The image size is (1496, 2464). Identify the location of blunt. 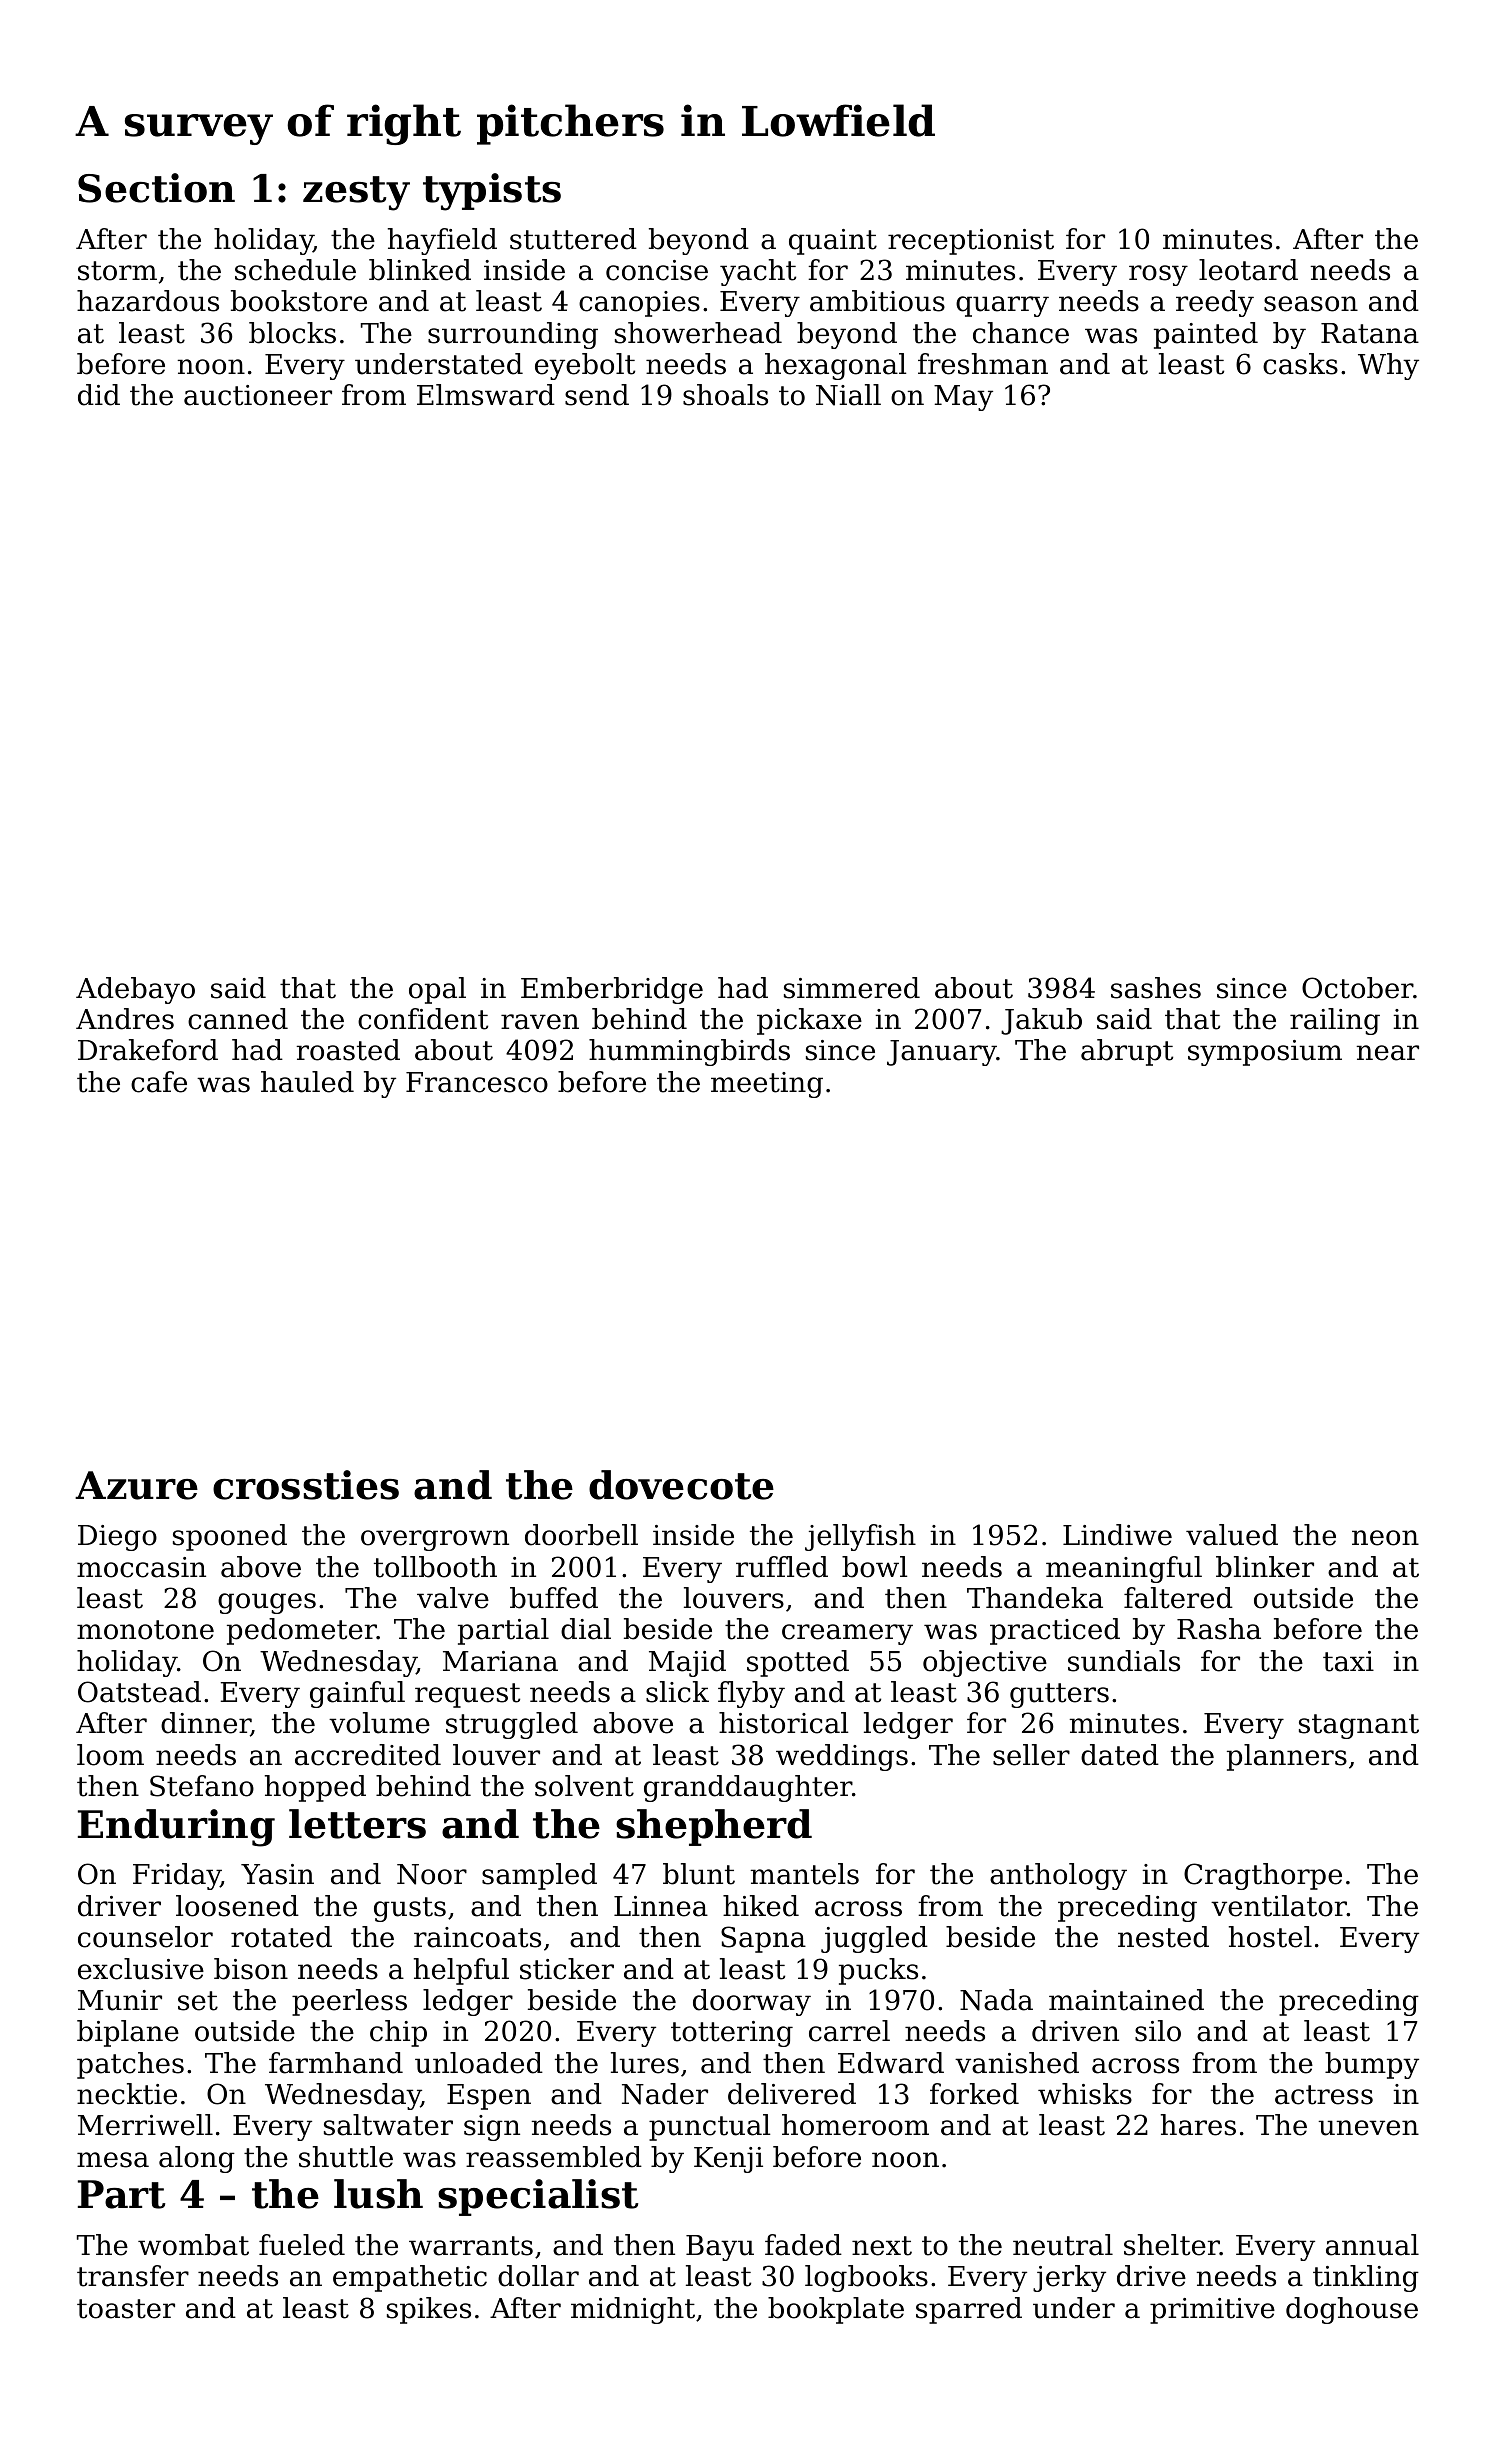
(699, 1874).
